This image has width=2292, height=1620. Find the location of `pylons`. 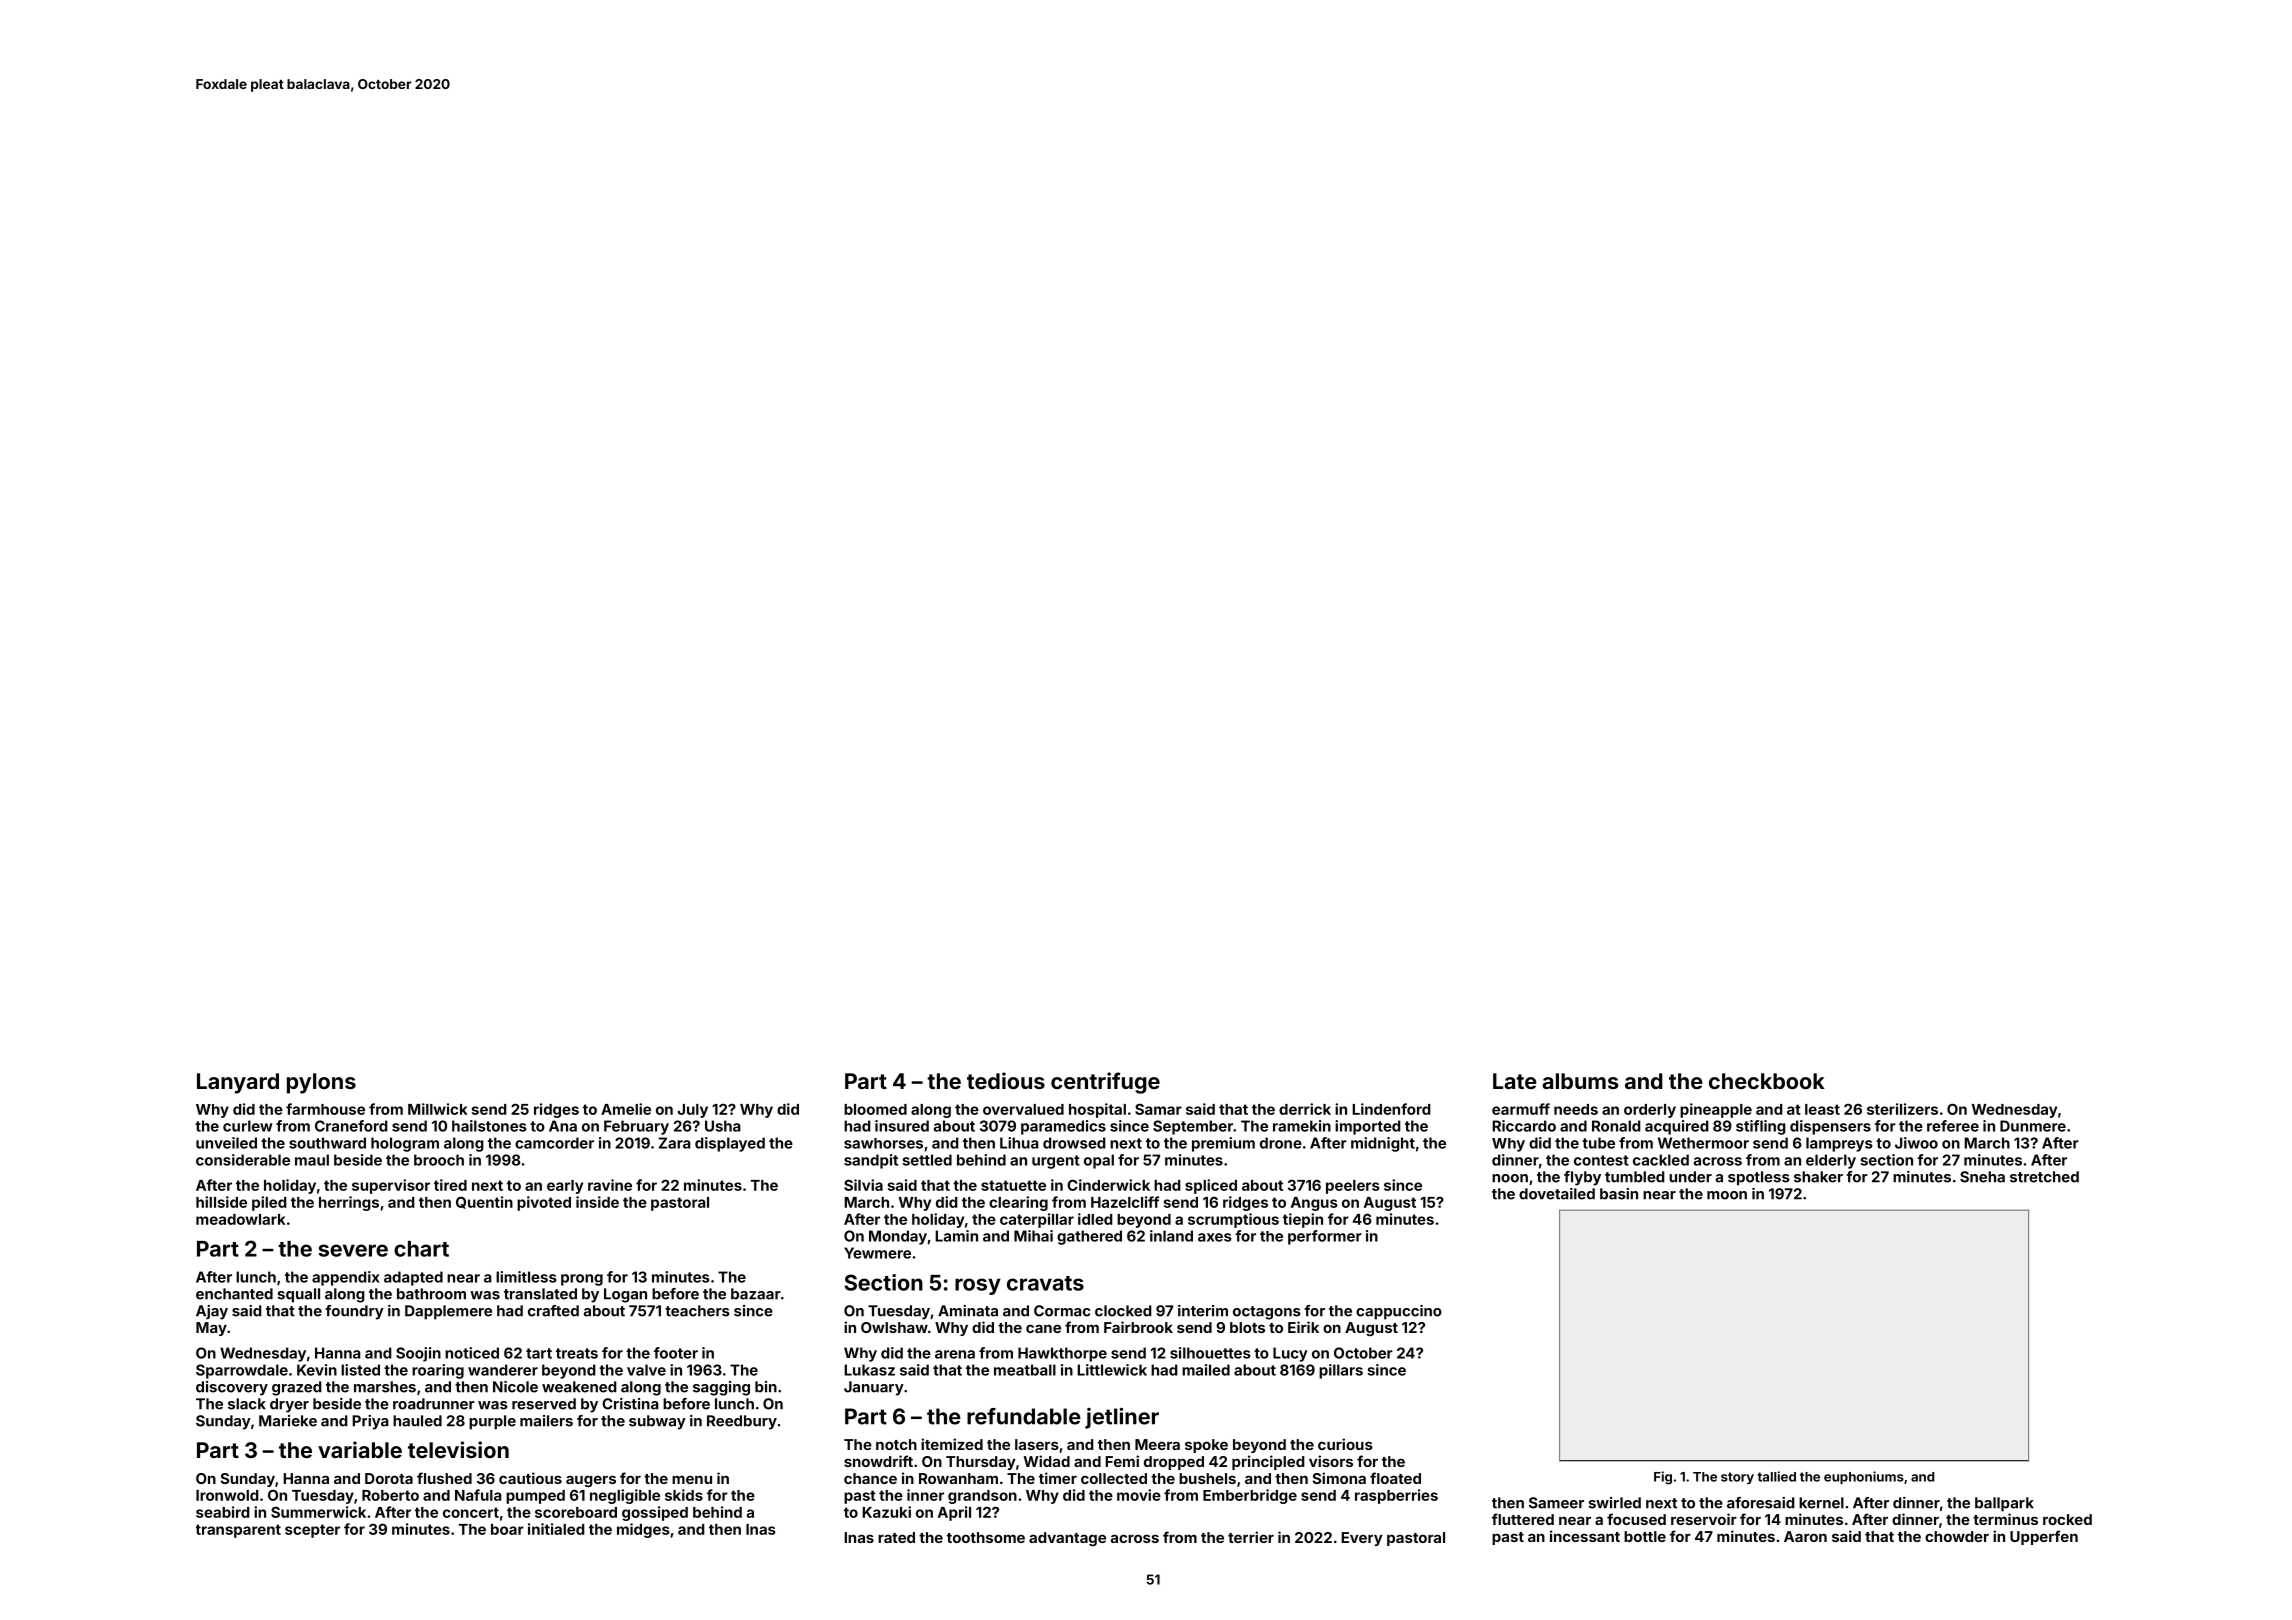

pylons is located at coordinates (321, 1083).
